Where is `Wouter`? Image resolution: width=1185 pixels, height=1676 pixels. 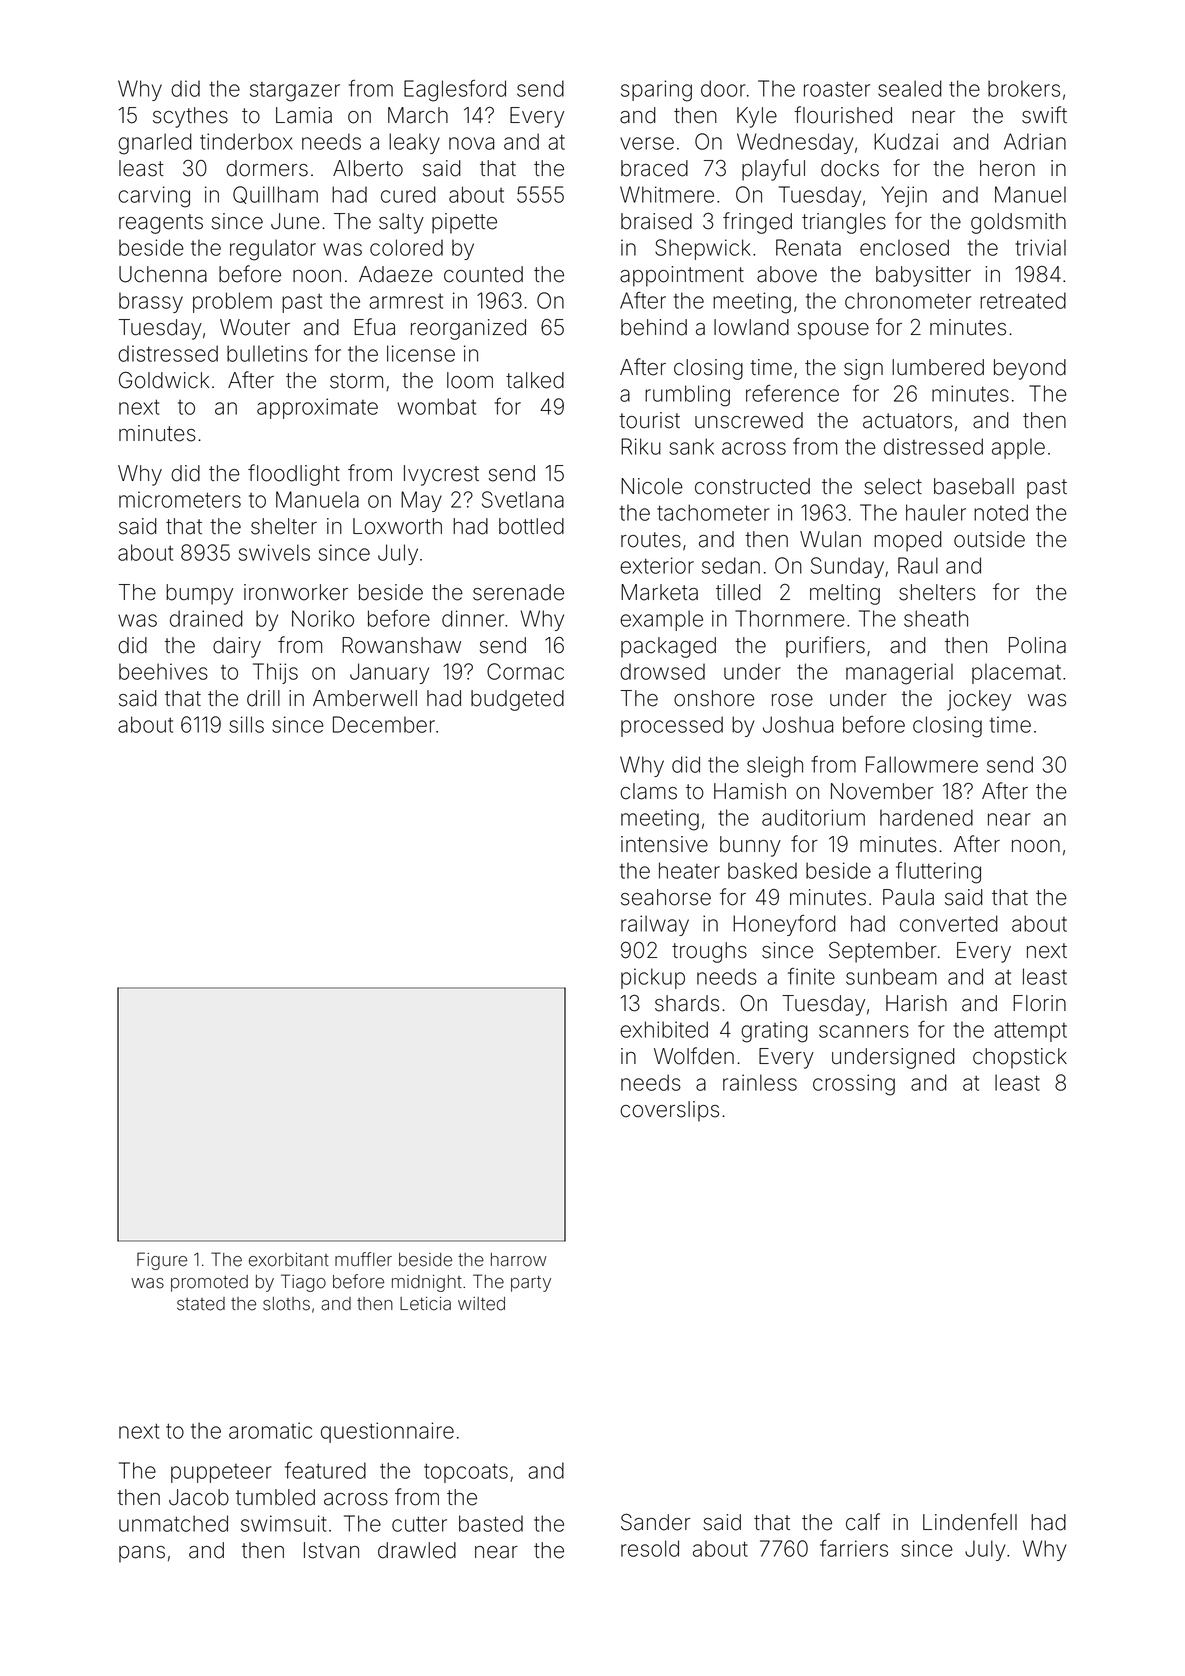
Wouter is located at coordinates (255, 327).
